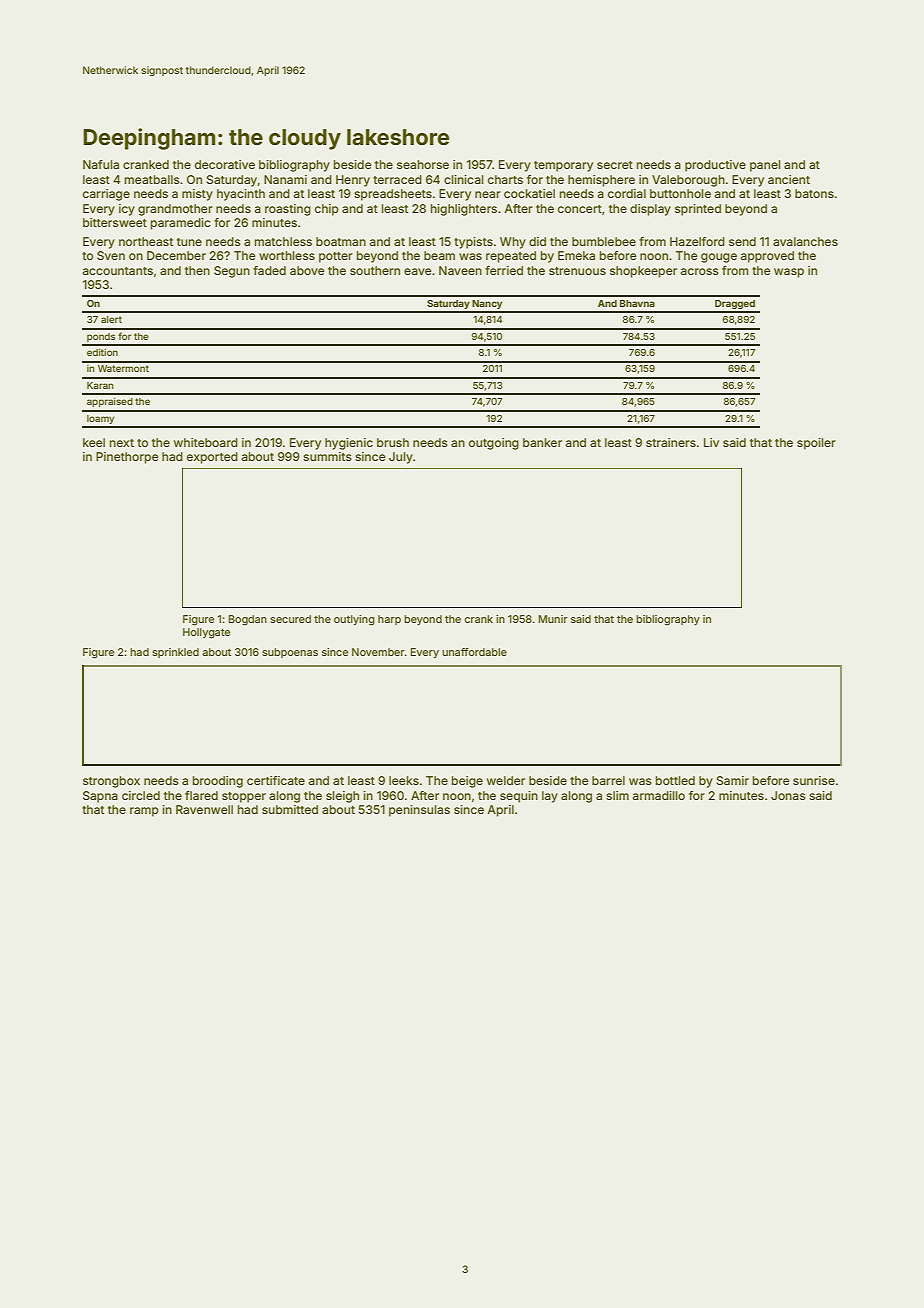 The width and height of the image is (924, 1308). Describe the element at coordinates (404, 780) in the image. I see `leeks` at that location.
